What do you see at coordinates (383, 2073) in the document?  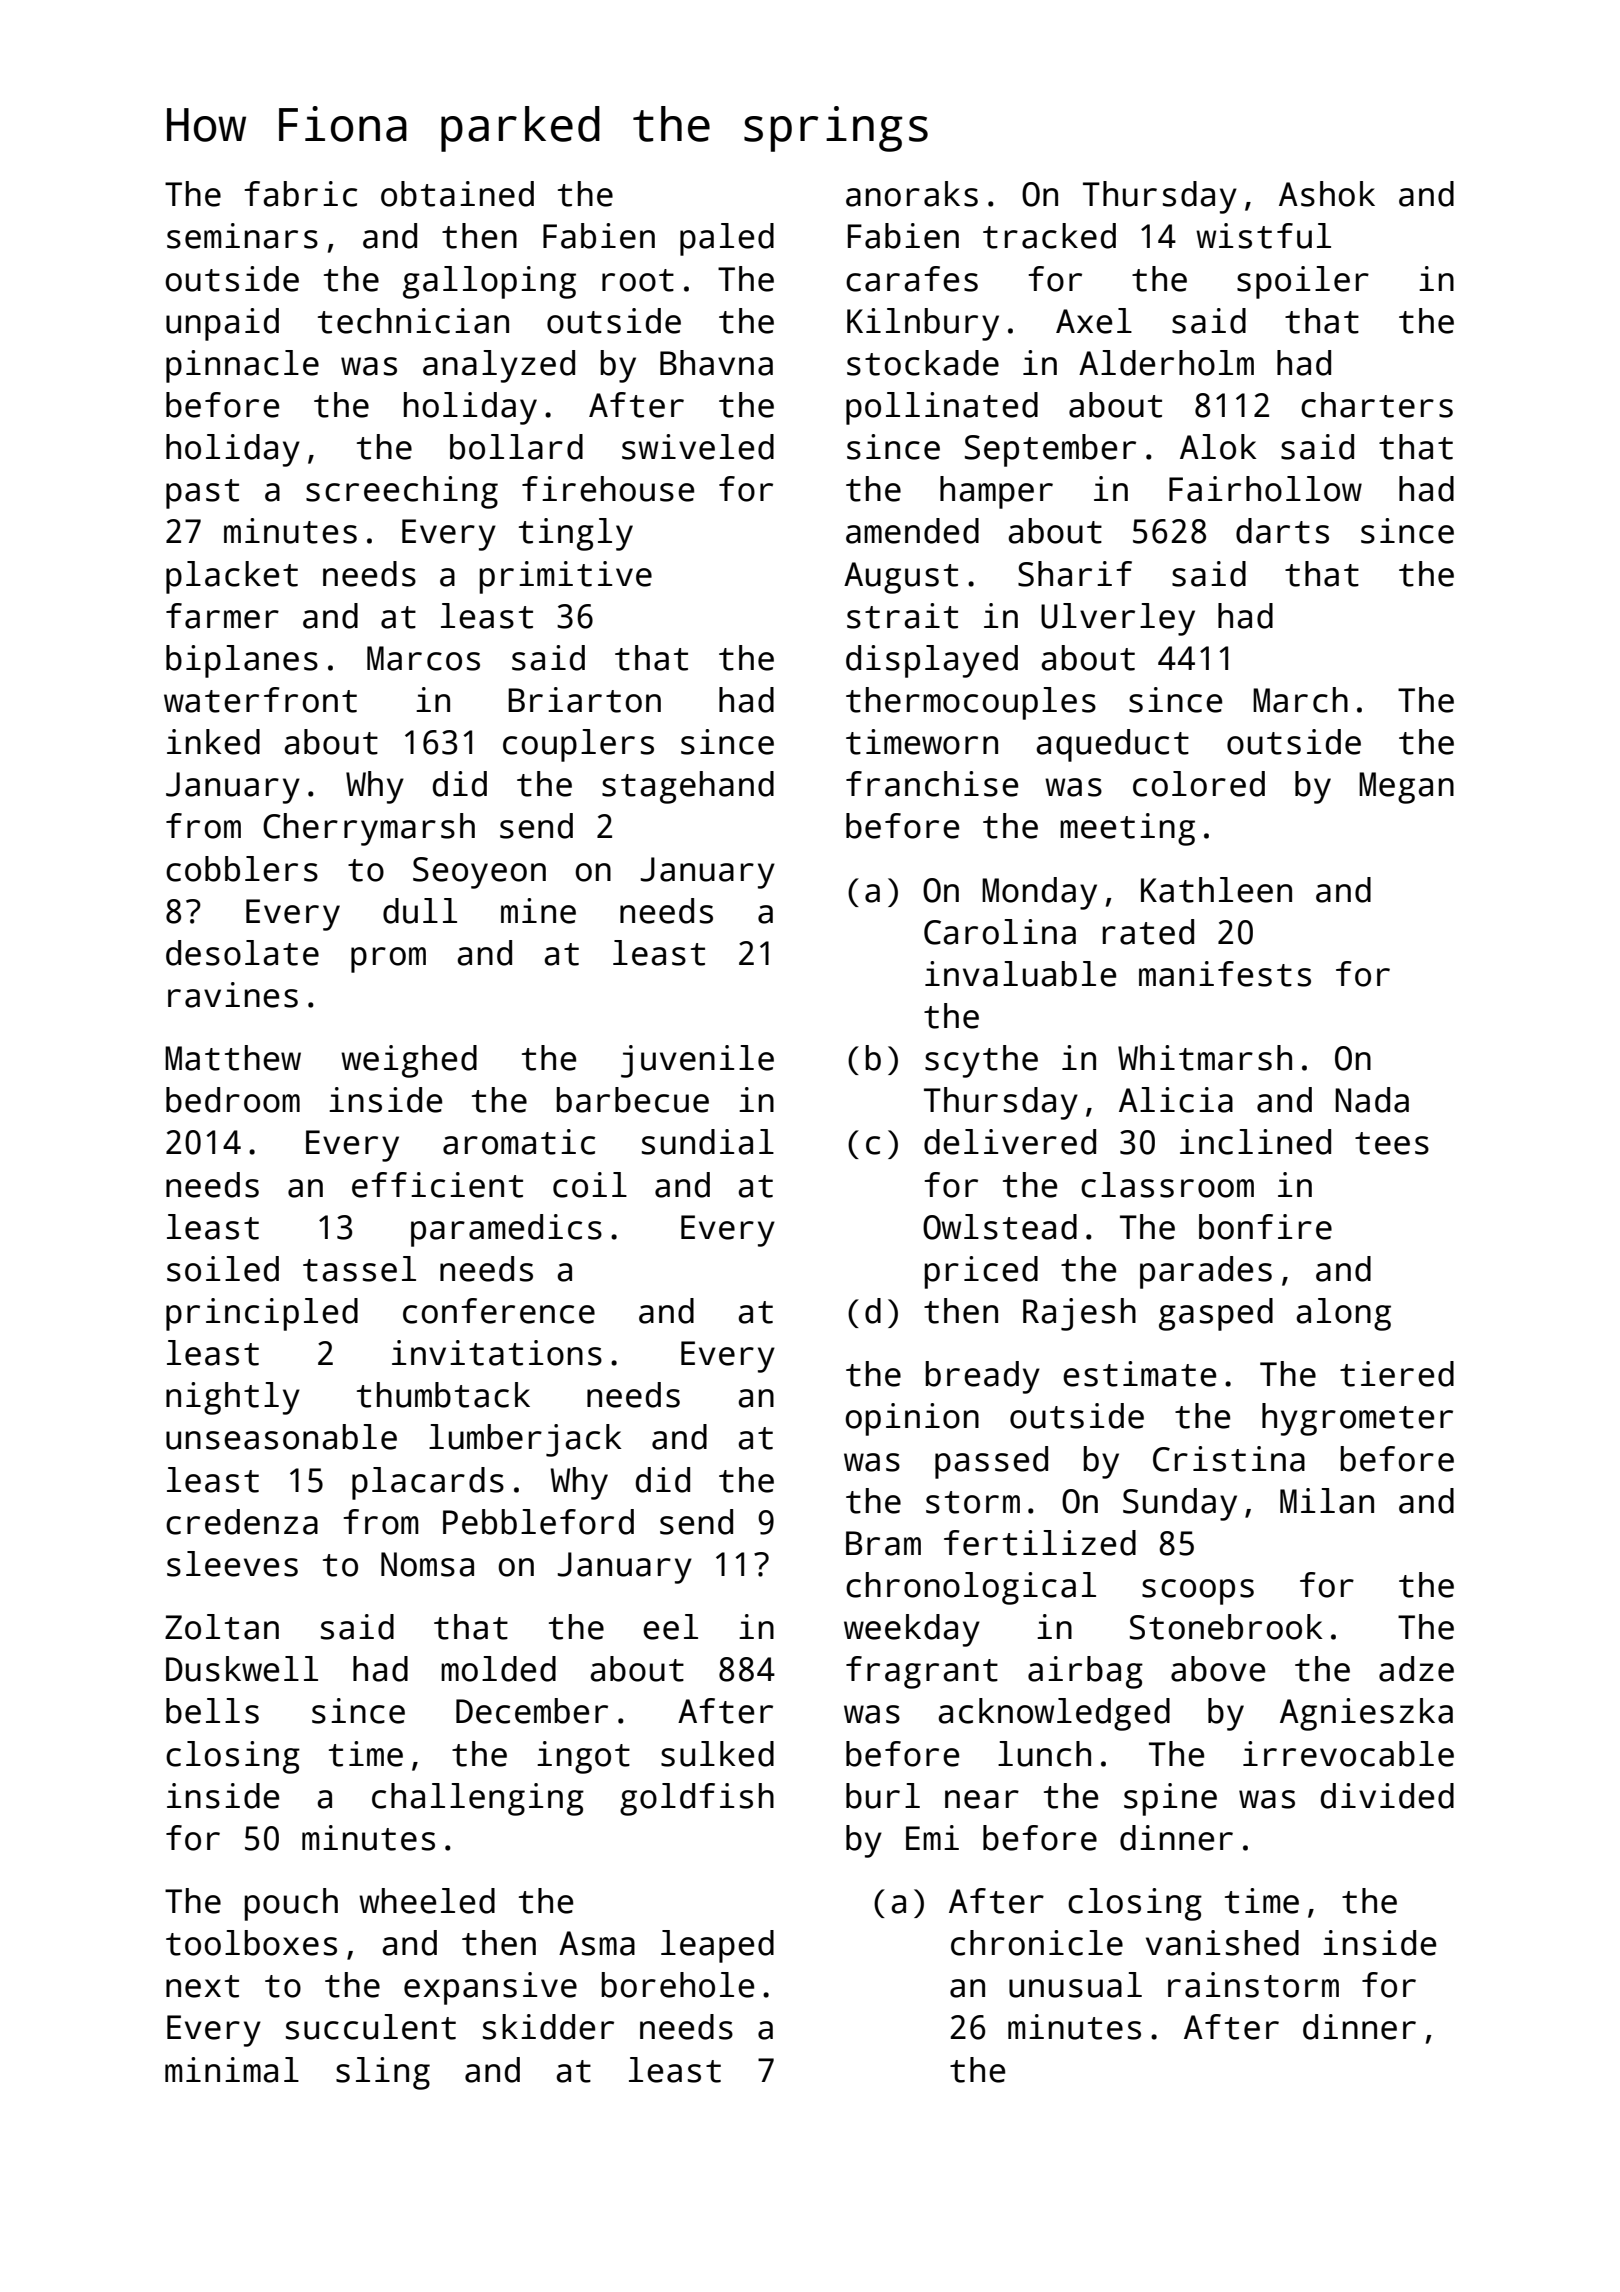 I see `sling` at bounding box center [383, 2073].
